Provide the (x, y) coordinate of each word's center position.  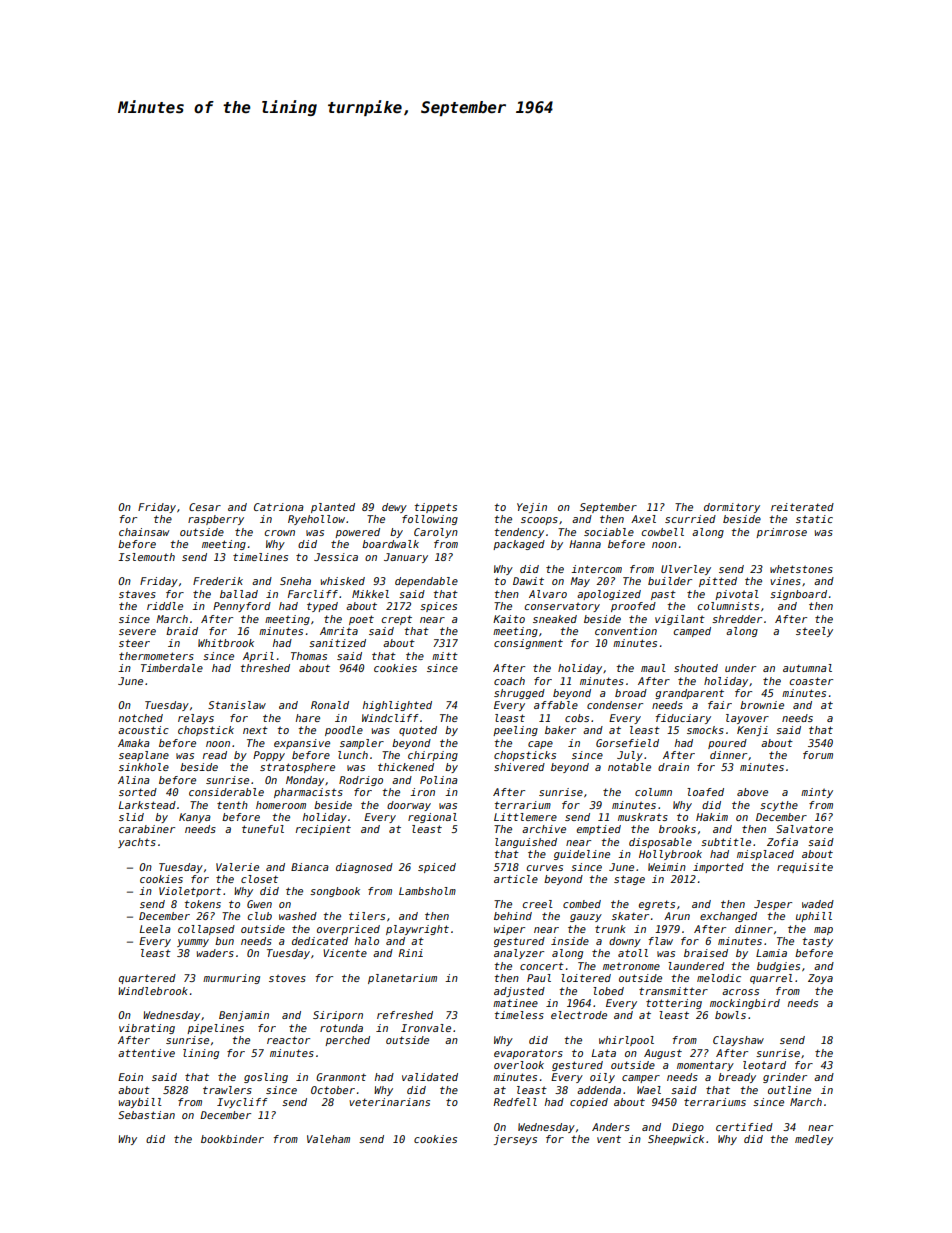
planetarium (402, 979)
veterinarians (389, 1102)
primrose (781, 533)
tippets (436, 508)
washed (298, 916)
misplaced (765, 855)
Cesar (205, 507)
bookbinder (232, 1139)
